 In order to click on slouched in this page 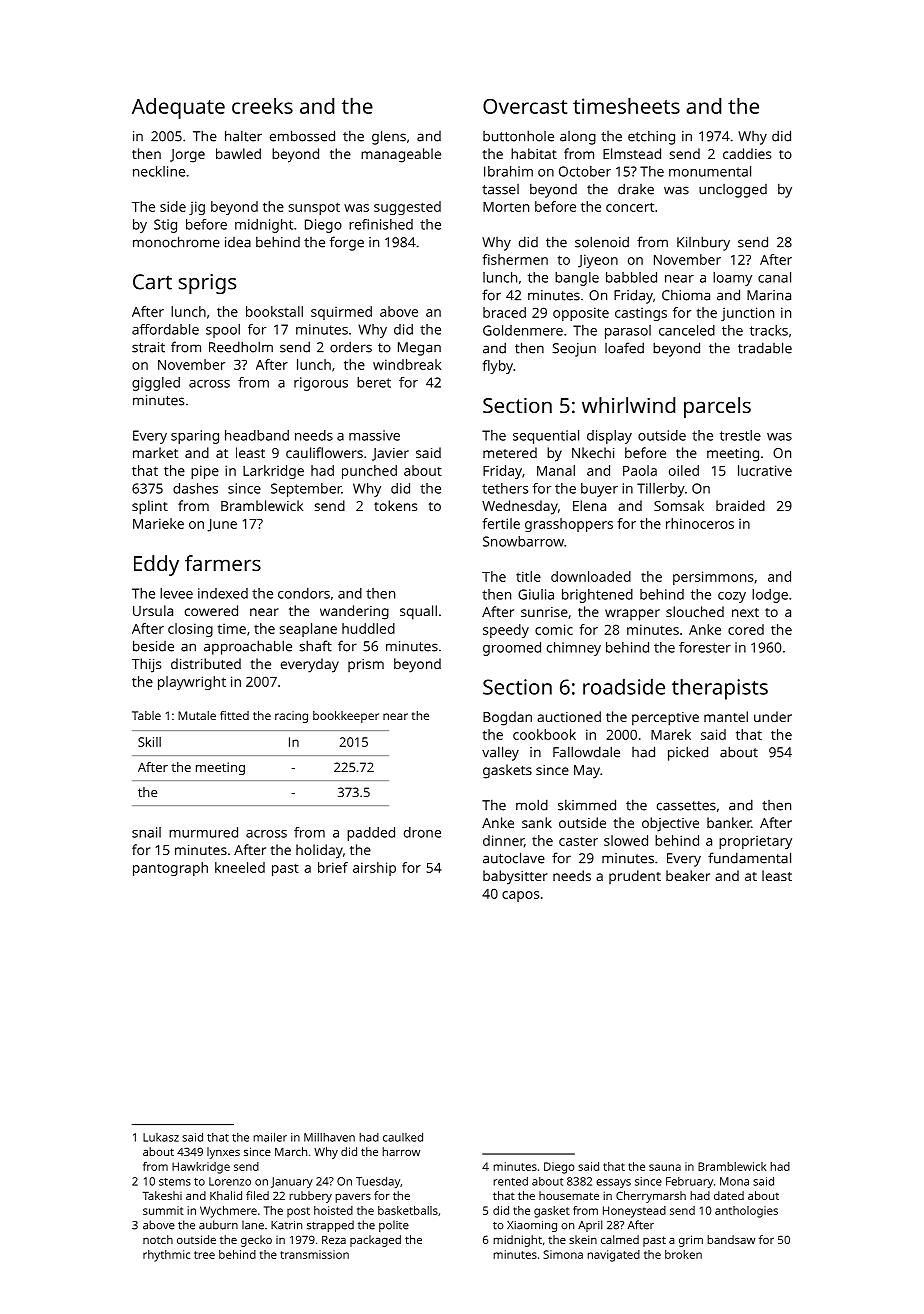, I will do `click(695, 611)`.
